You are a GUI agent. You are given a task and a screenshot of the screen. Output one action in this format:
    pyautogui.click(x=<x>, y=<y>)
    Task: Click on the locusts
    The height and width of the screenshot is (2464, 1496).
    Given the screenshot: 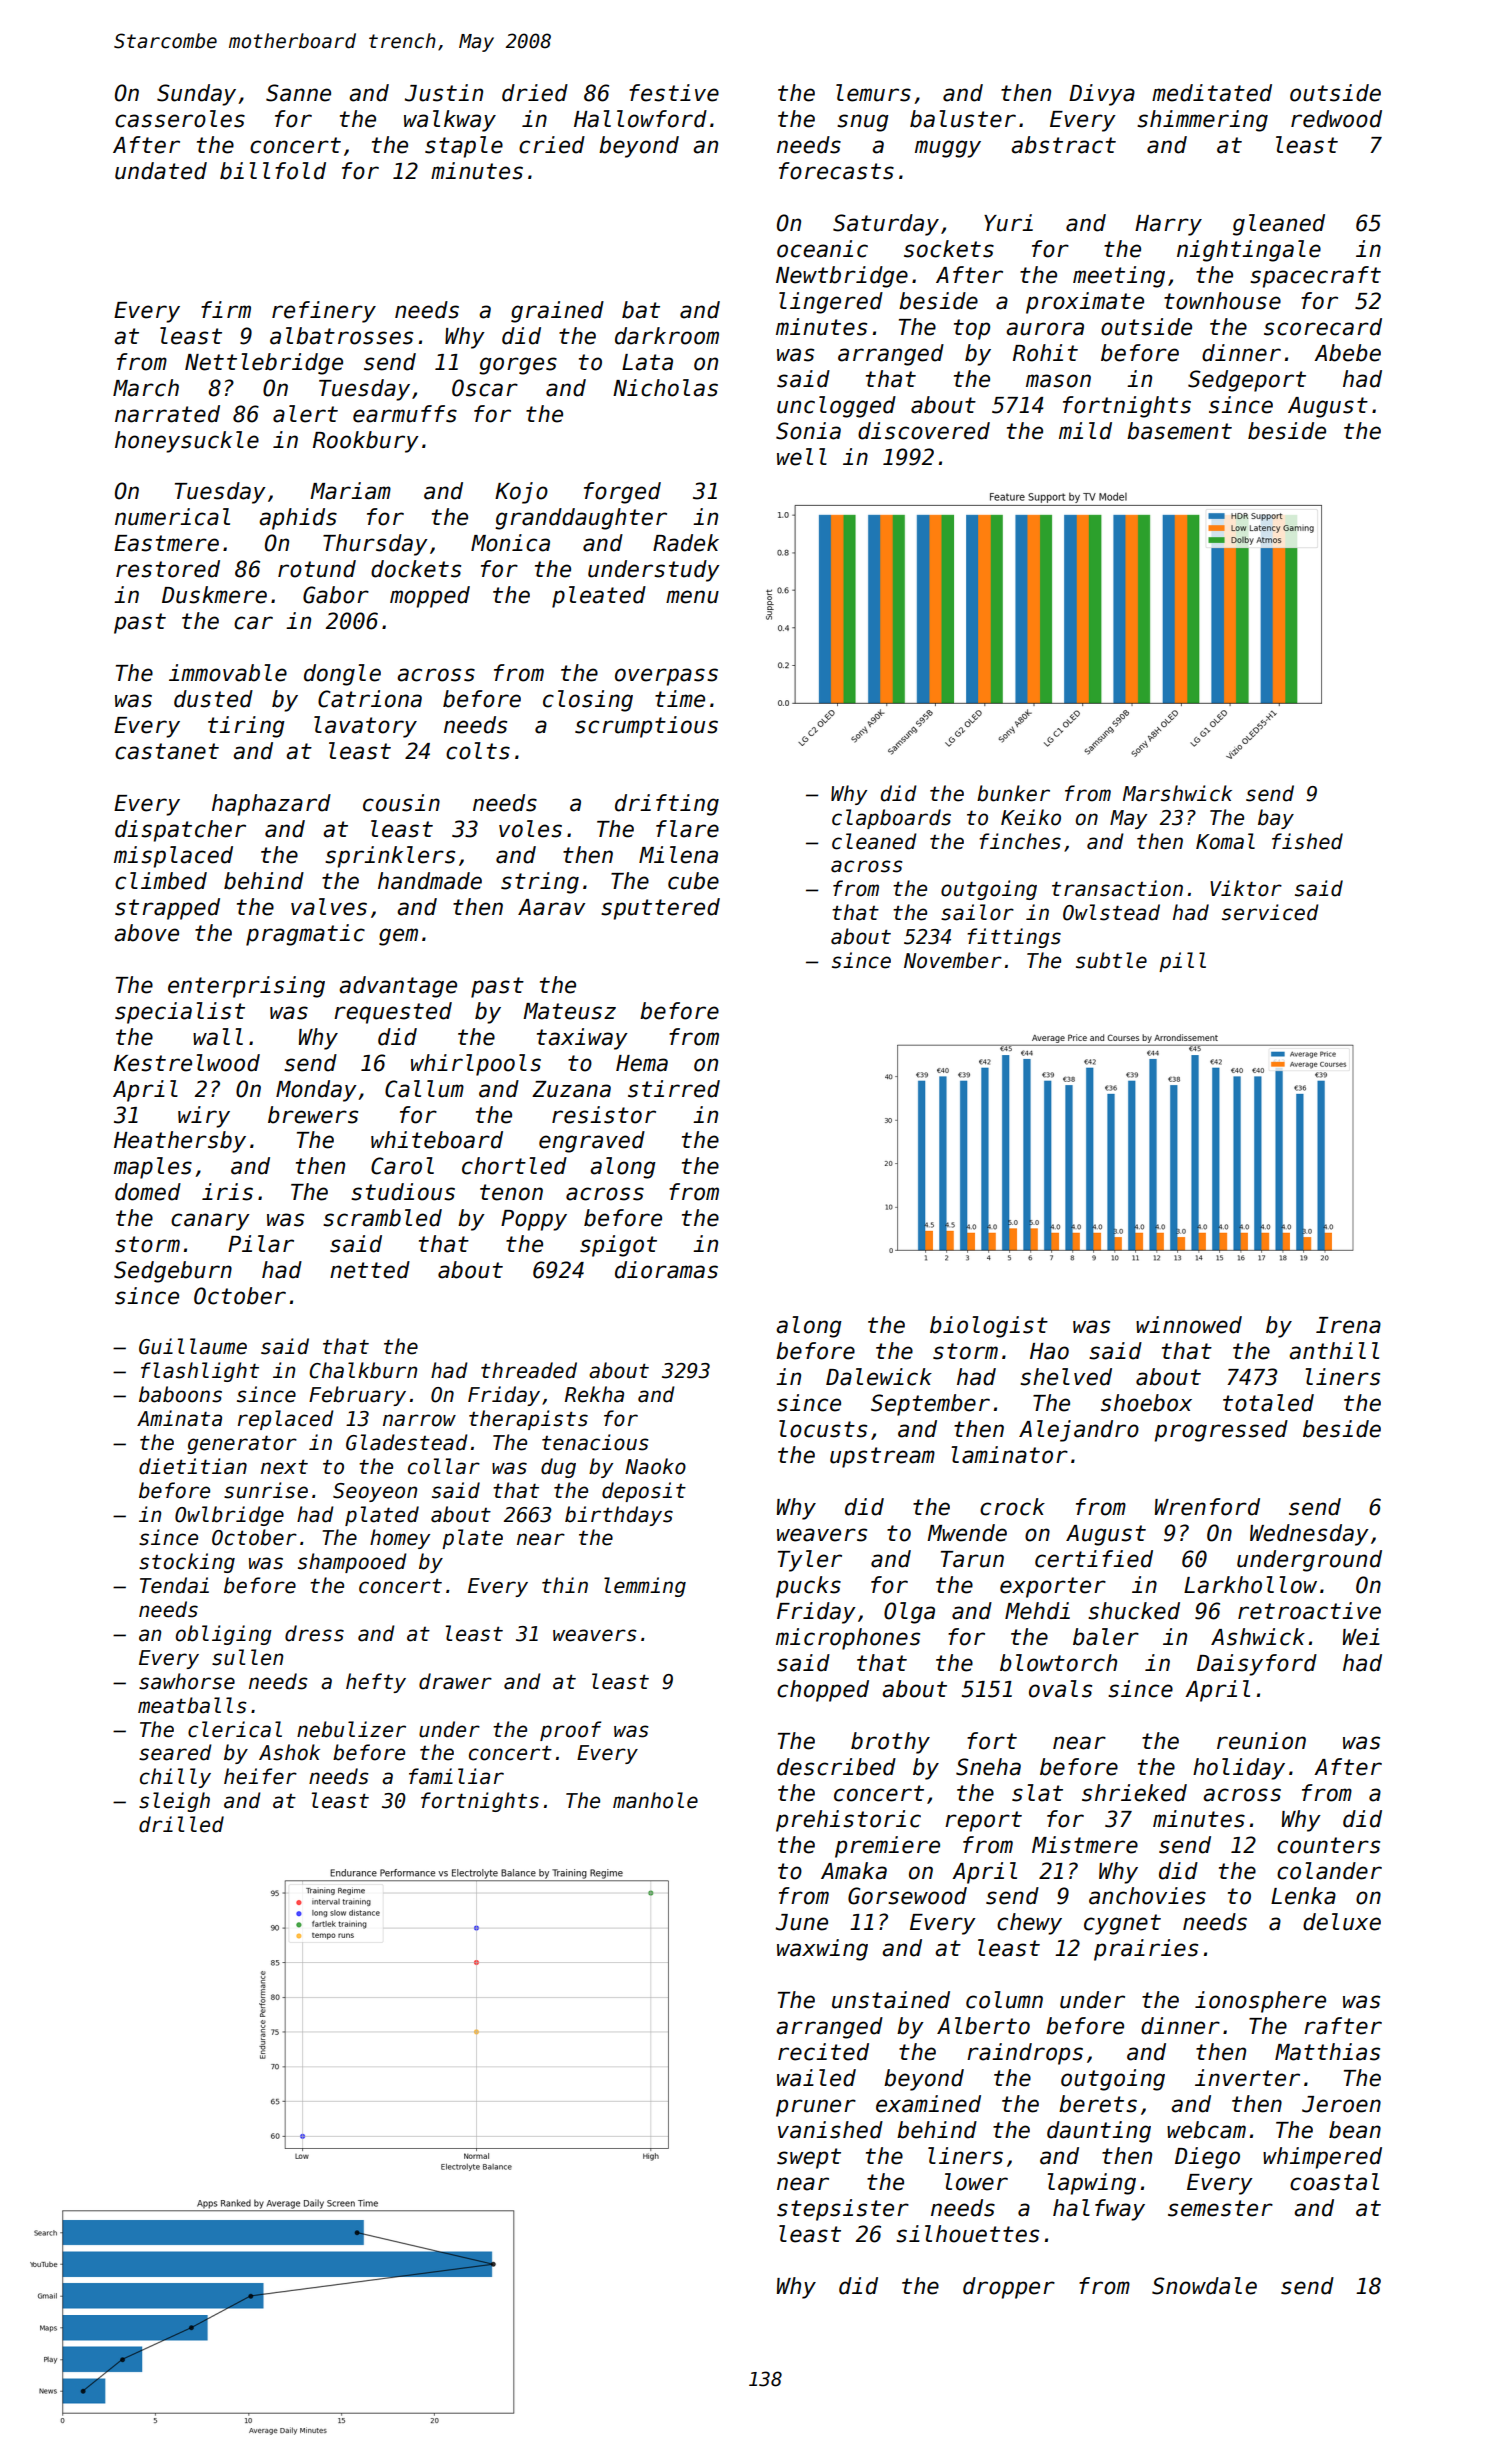 What is the action you would take?
    pyautogui.click(x=823, y=1429)
